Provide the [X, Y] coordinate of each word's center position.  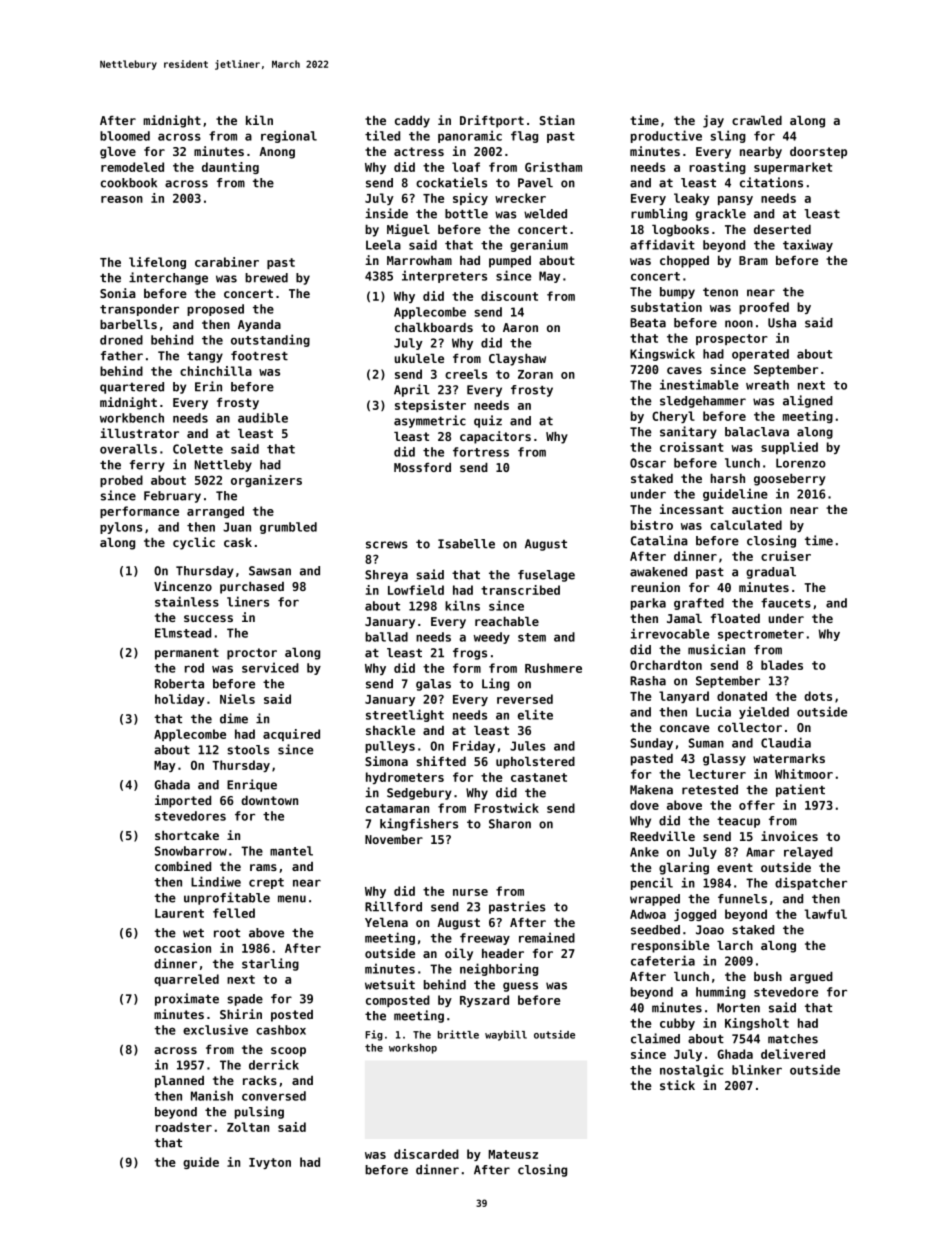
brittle [458, 1034]
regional [289, 136]
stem [532, 637]
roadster [184, 1127]
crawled [757, 120]
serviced [270, 667]
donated [742, 696]
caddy [412, 122]
